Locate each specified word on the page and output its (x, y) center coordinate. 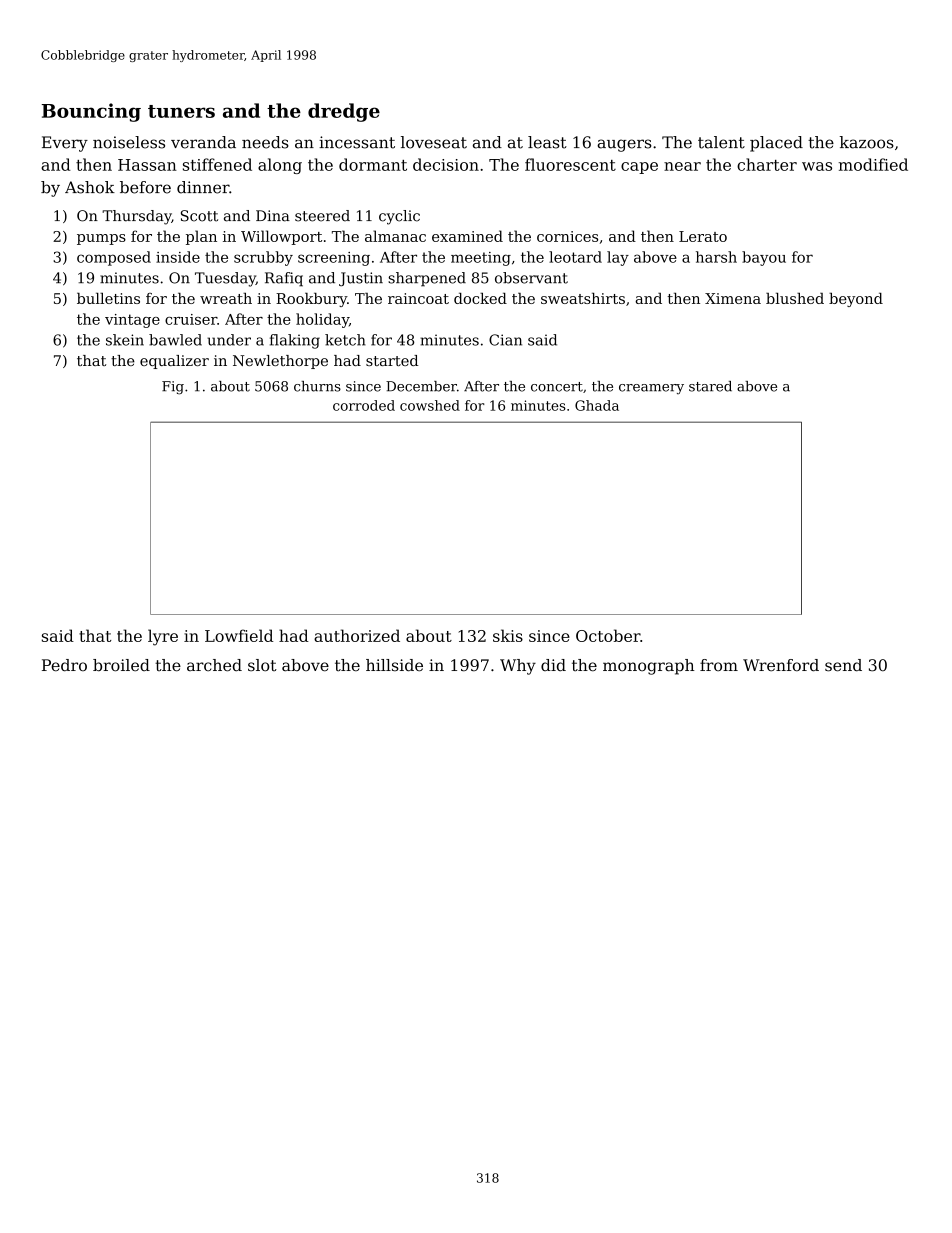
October (608, 635)
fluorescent (570, 164)
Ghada (597, 405)
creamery (651, 389)
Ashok (90, 187)
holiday (322, 320)
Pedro (64, 665)
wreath (226, 298)
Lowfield (239, 635)
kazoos (867, 142)
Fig (173, 388)
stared (710, 386)
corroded (364, 405)
